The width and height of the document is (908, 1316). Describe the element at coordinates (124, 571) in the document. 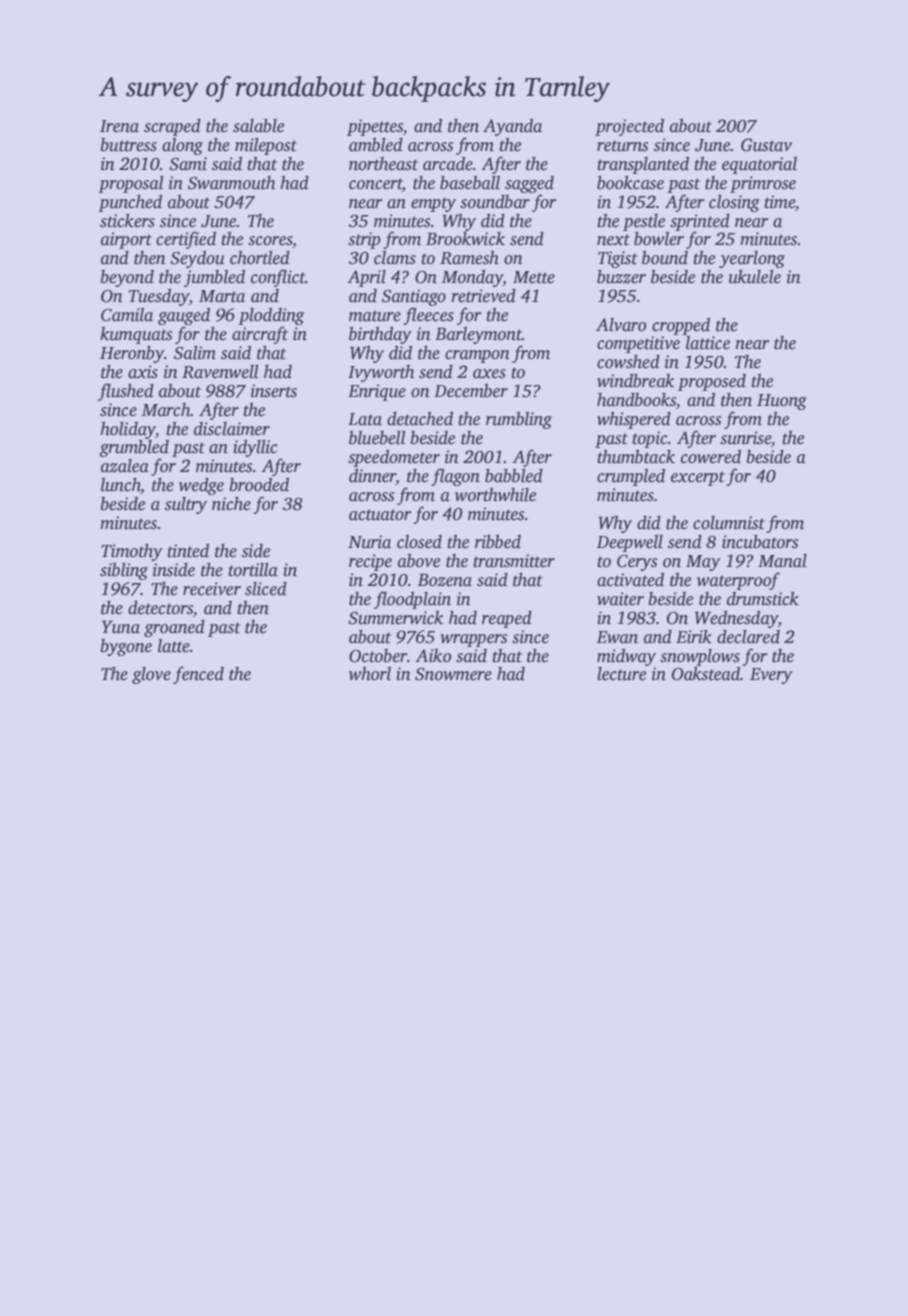

I see `sibling` at that location.
